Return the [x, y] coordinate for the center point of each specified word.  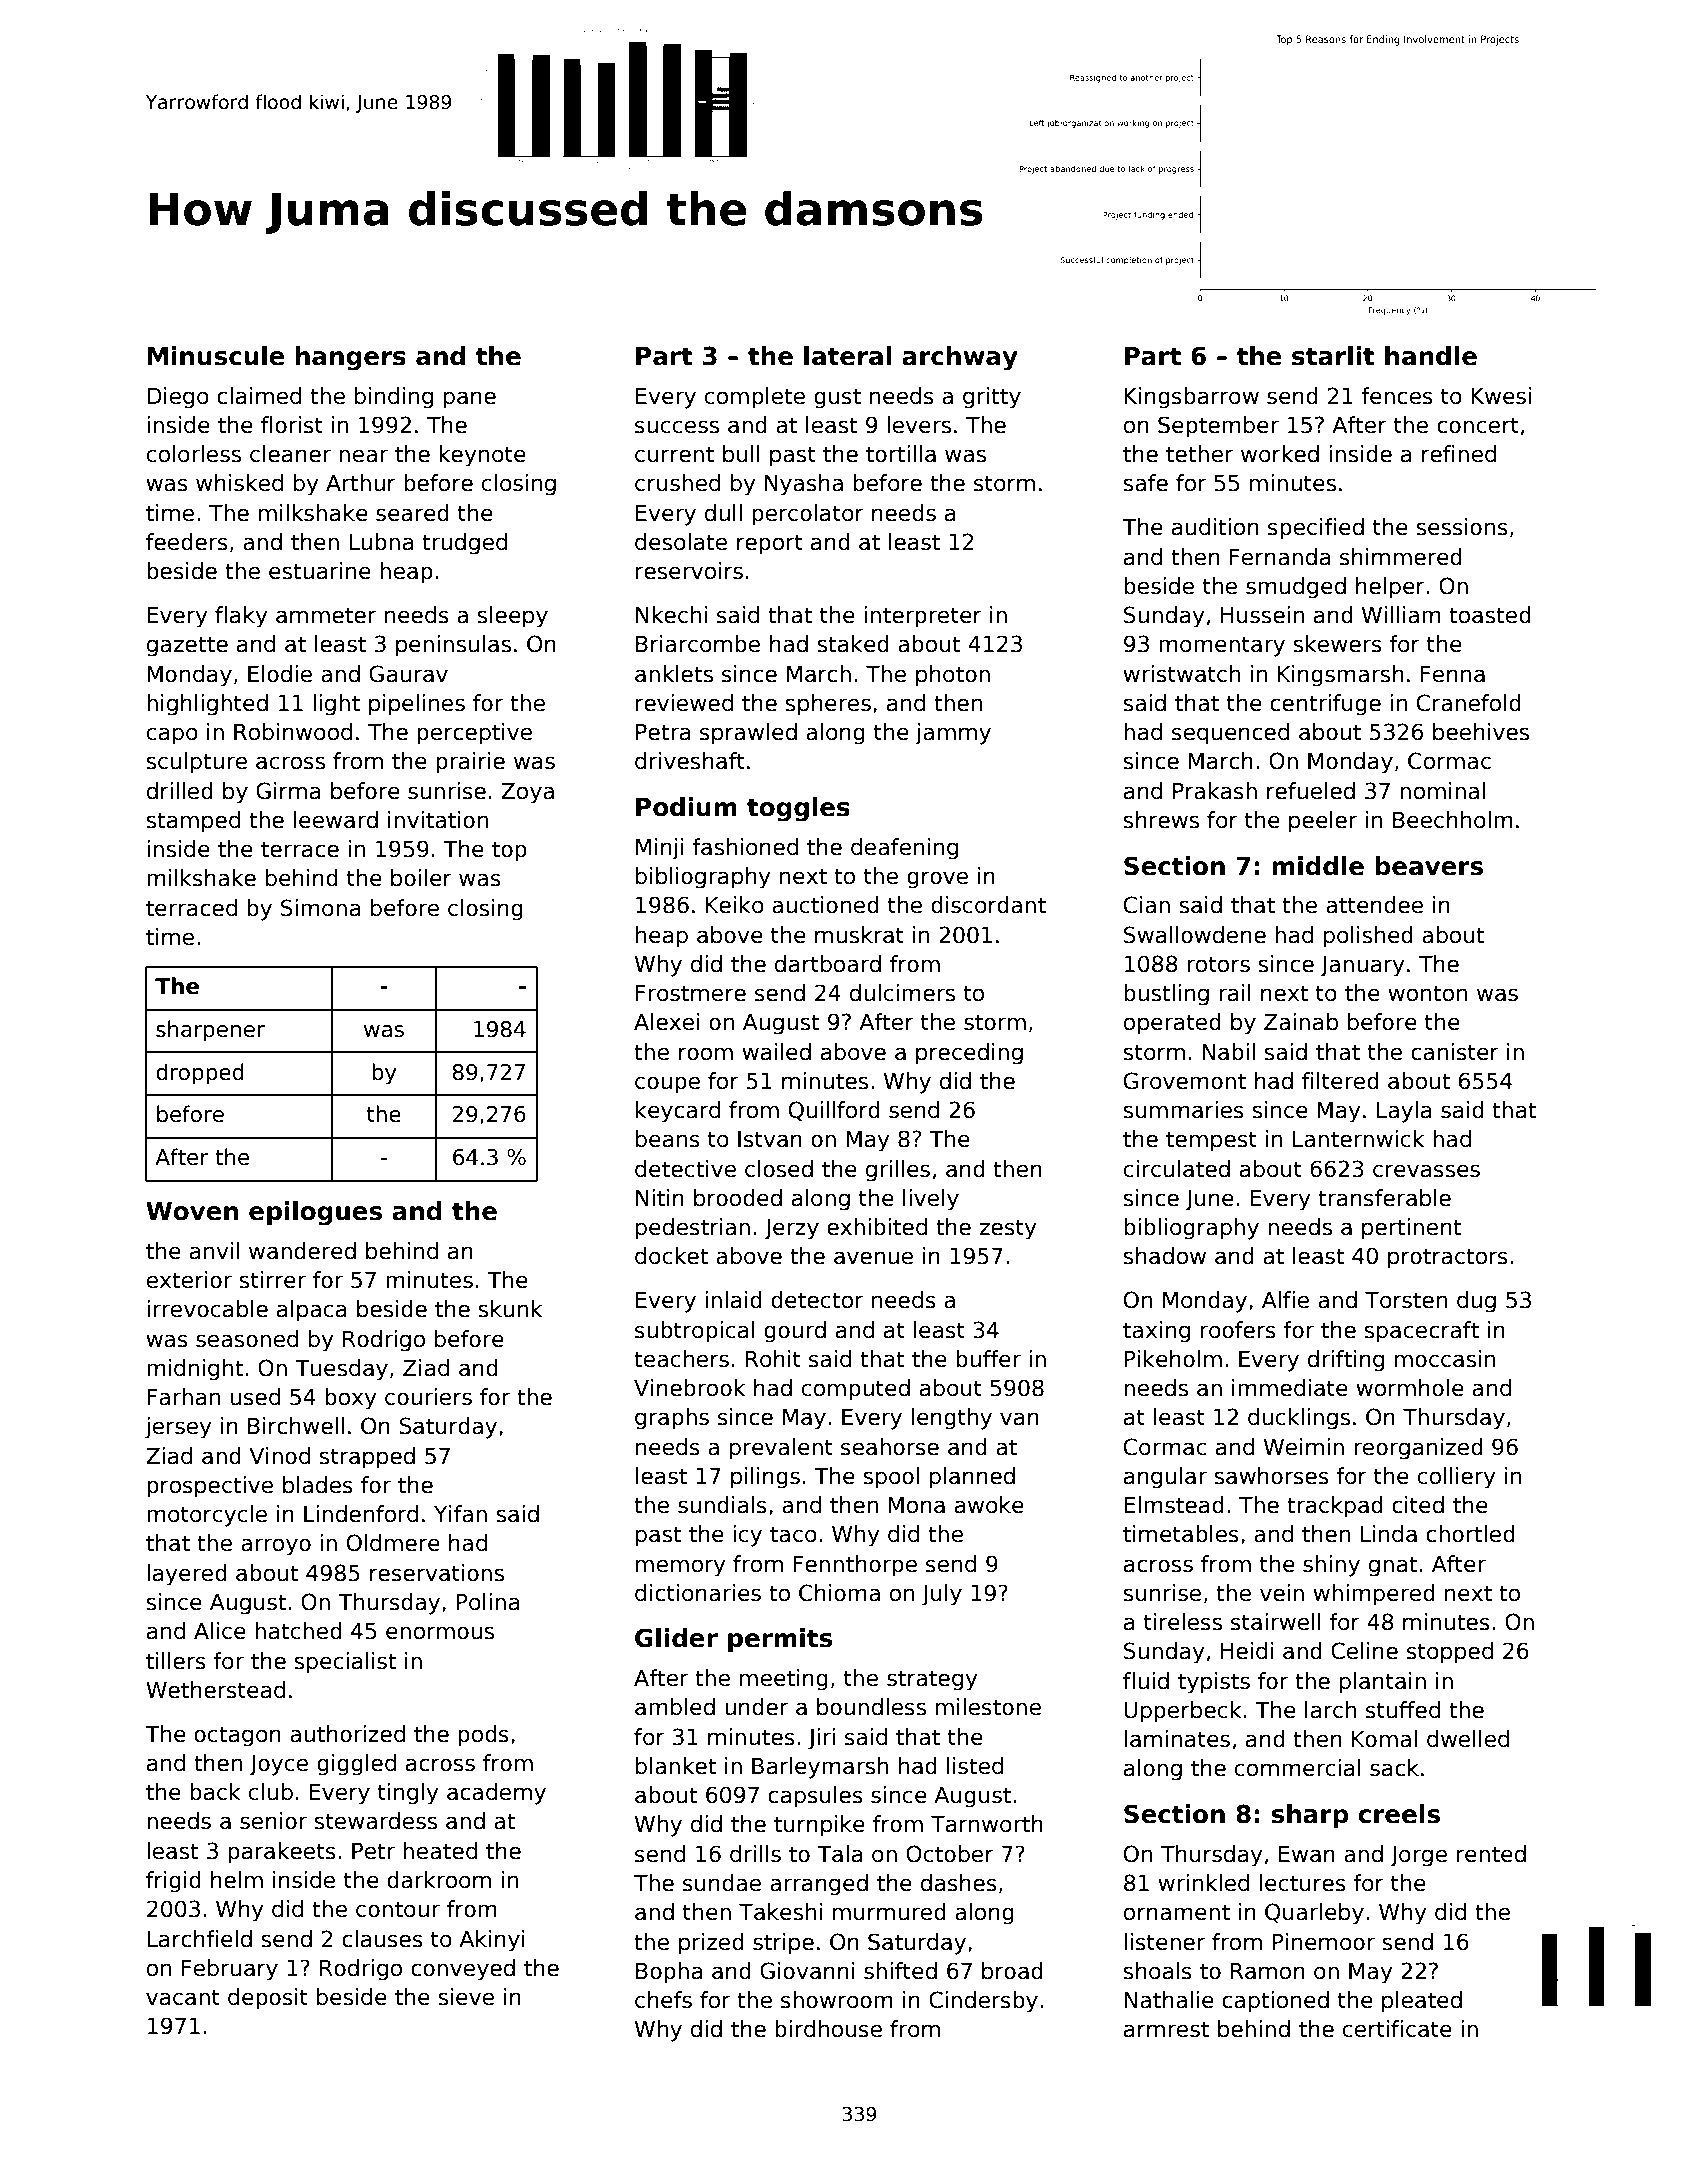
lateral [847, 356]
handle [1431, 356]
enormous [440, 1633]
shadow [1165, 1256]
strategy [932, 1680]
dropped [200, 1074]
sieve [466, 1997]
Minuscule [216, 356]
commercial [1298, 1768]
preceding [969, 1054]
